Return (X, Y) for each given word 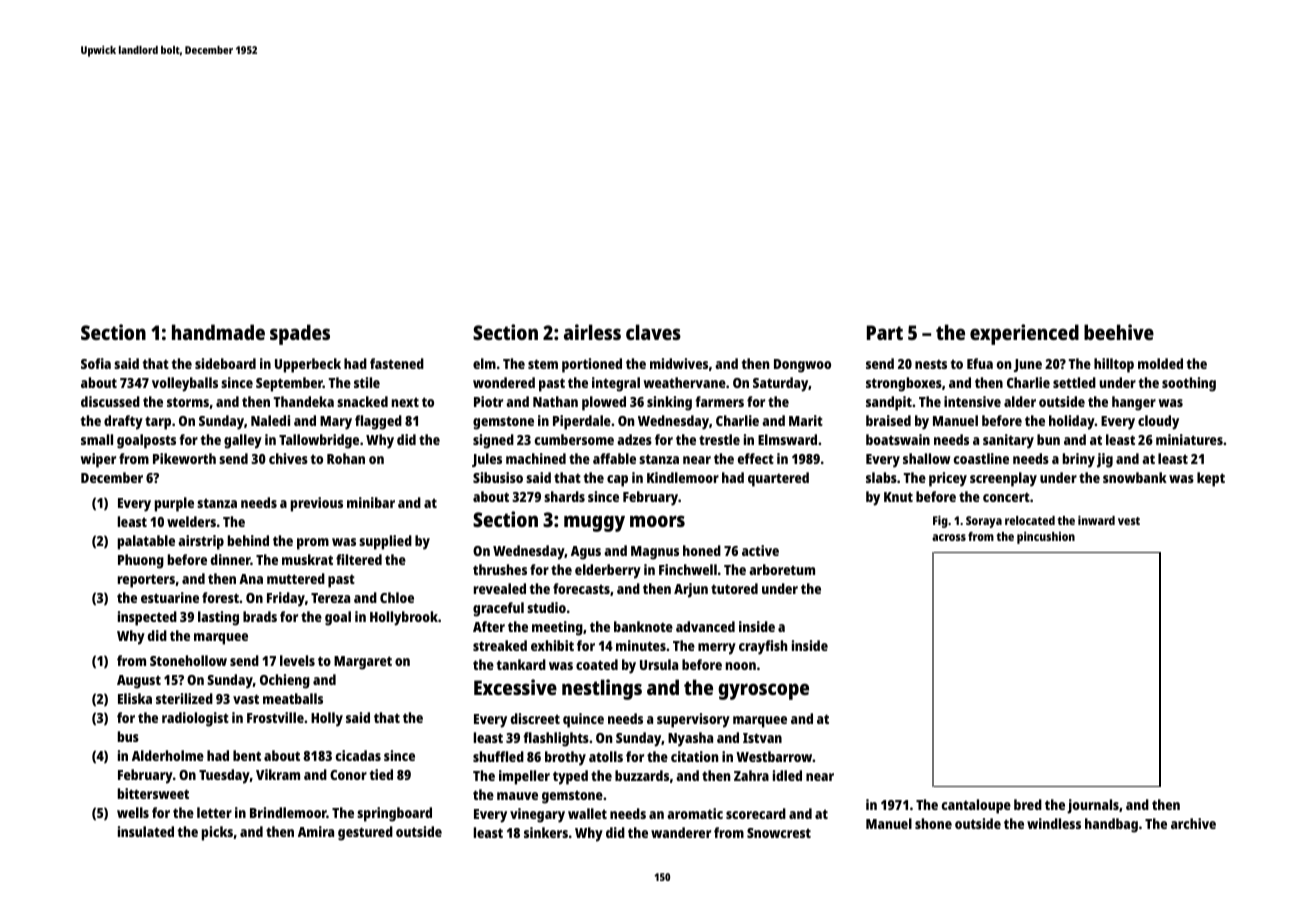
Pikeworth (184, 458)
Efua (980, 363)
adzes (634, 439)
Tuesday (224, 776)
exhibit (552, 645)
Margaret (363, 663)
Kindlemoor (683, 477)
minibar (371, 502)
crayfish (763, 647)
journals (1093, 806)
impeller (524, 777)
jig (1105, 460)
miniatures (1189, 439)
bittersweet (153, 793)
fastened (397, 363)
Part (885, 332)
